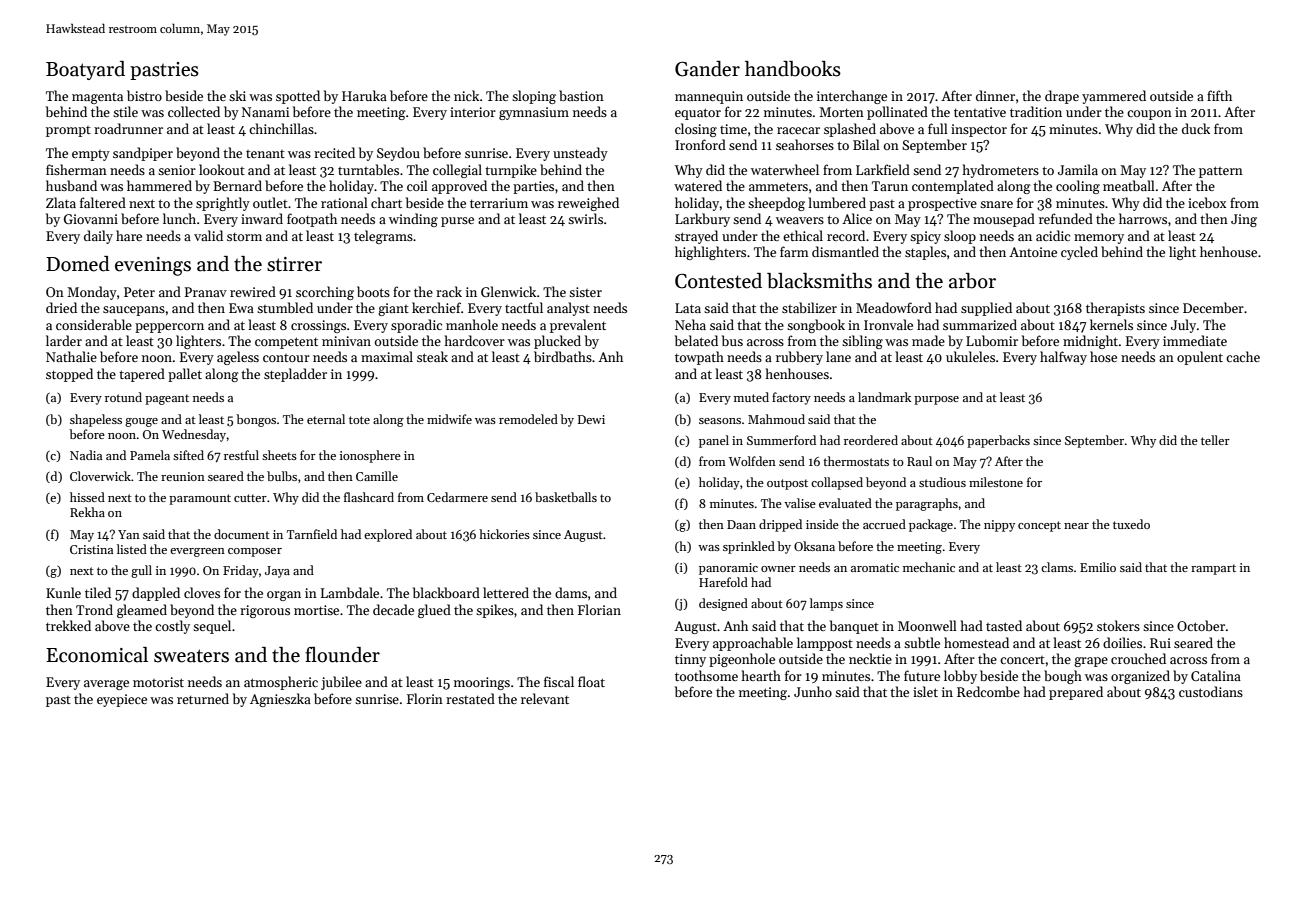 This screenshot has height=924, width=1308. What do you see at coordinates (563, 356) in the screenshot?
I see `birdbaths` at bounding box center [563, 356].
